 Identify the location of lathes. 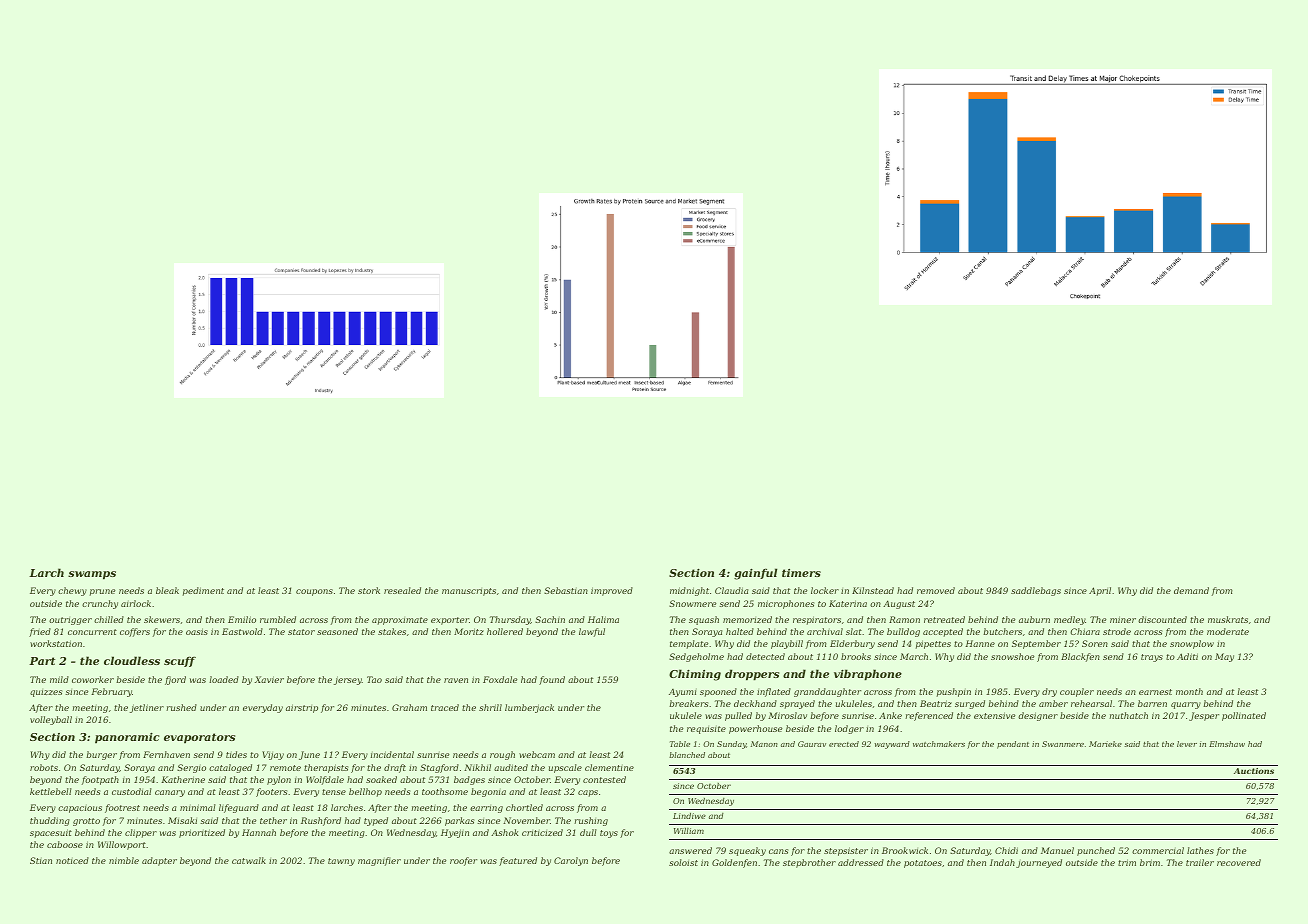
(1200, 850).
